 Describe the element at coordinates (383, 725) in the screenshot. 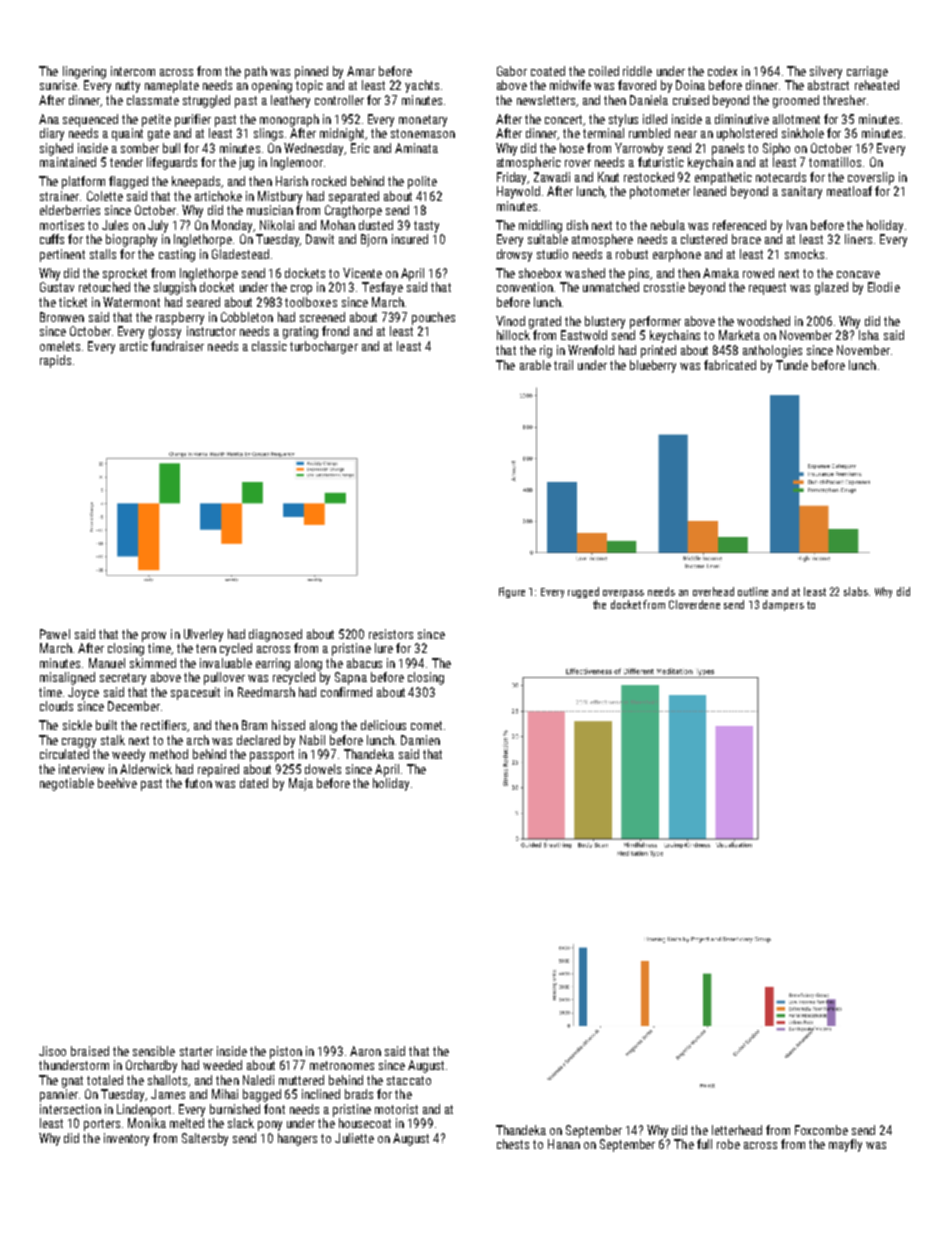

I see `delicious` at that location.
